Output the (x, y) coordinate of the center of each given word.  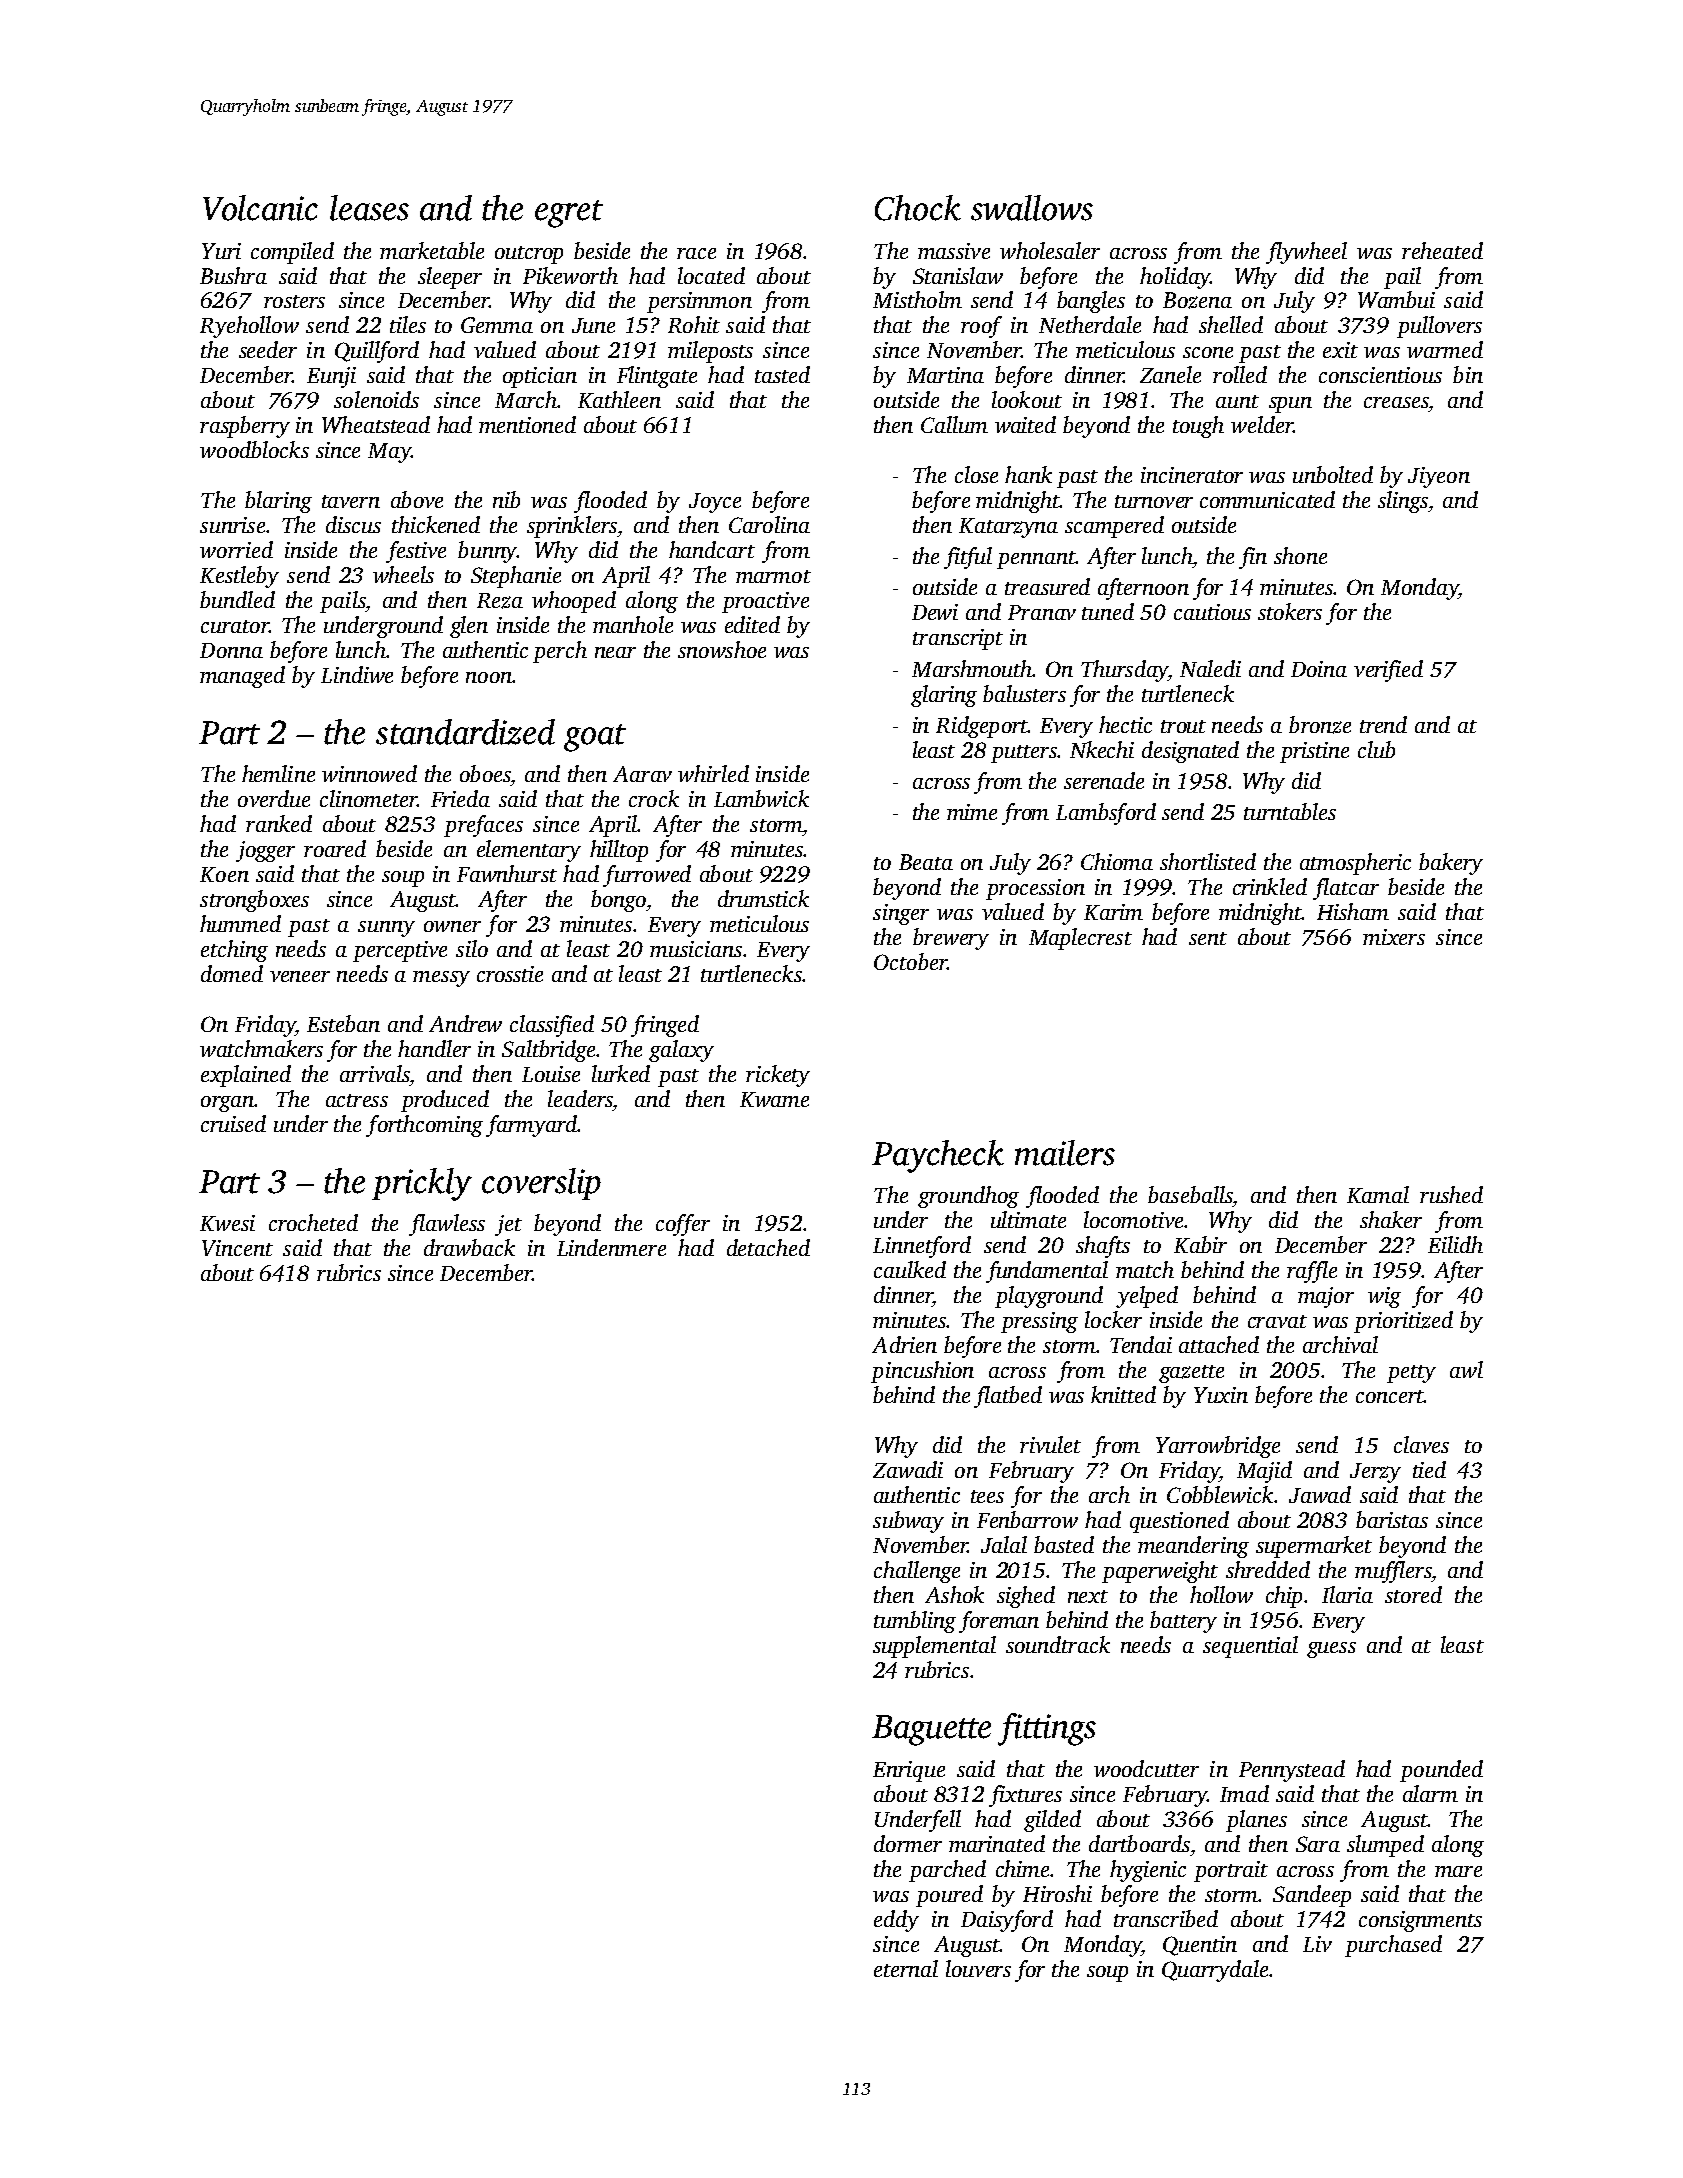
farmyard (531, 1126)
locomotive (1133, 1219)
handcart (712, 549)
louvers (978, 1968)
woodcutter (1146, 1768)
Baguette (931, 1730)
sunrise (232, 525)
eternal (906, 1968)
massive (954, 251)
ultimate (1028, 1219)
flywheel (1306, 253)
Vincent (237, 1248)
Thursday (1124, 671)
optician (540, 377)
